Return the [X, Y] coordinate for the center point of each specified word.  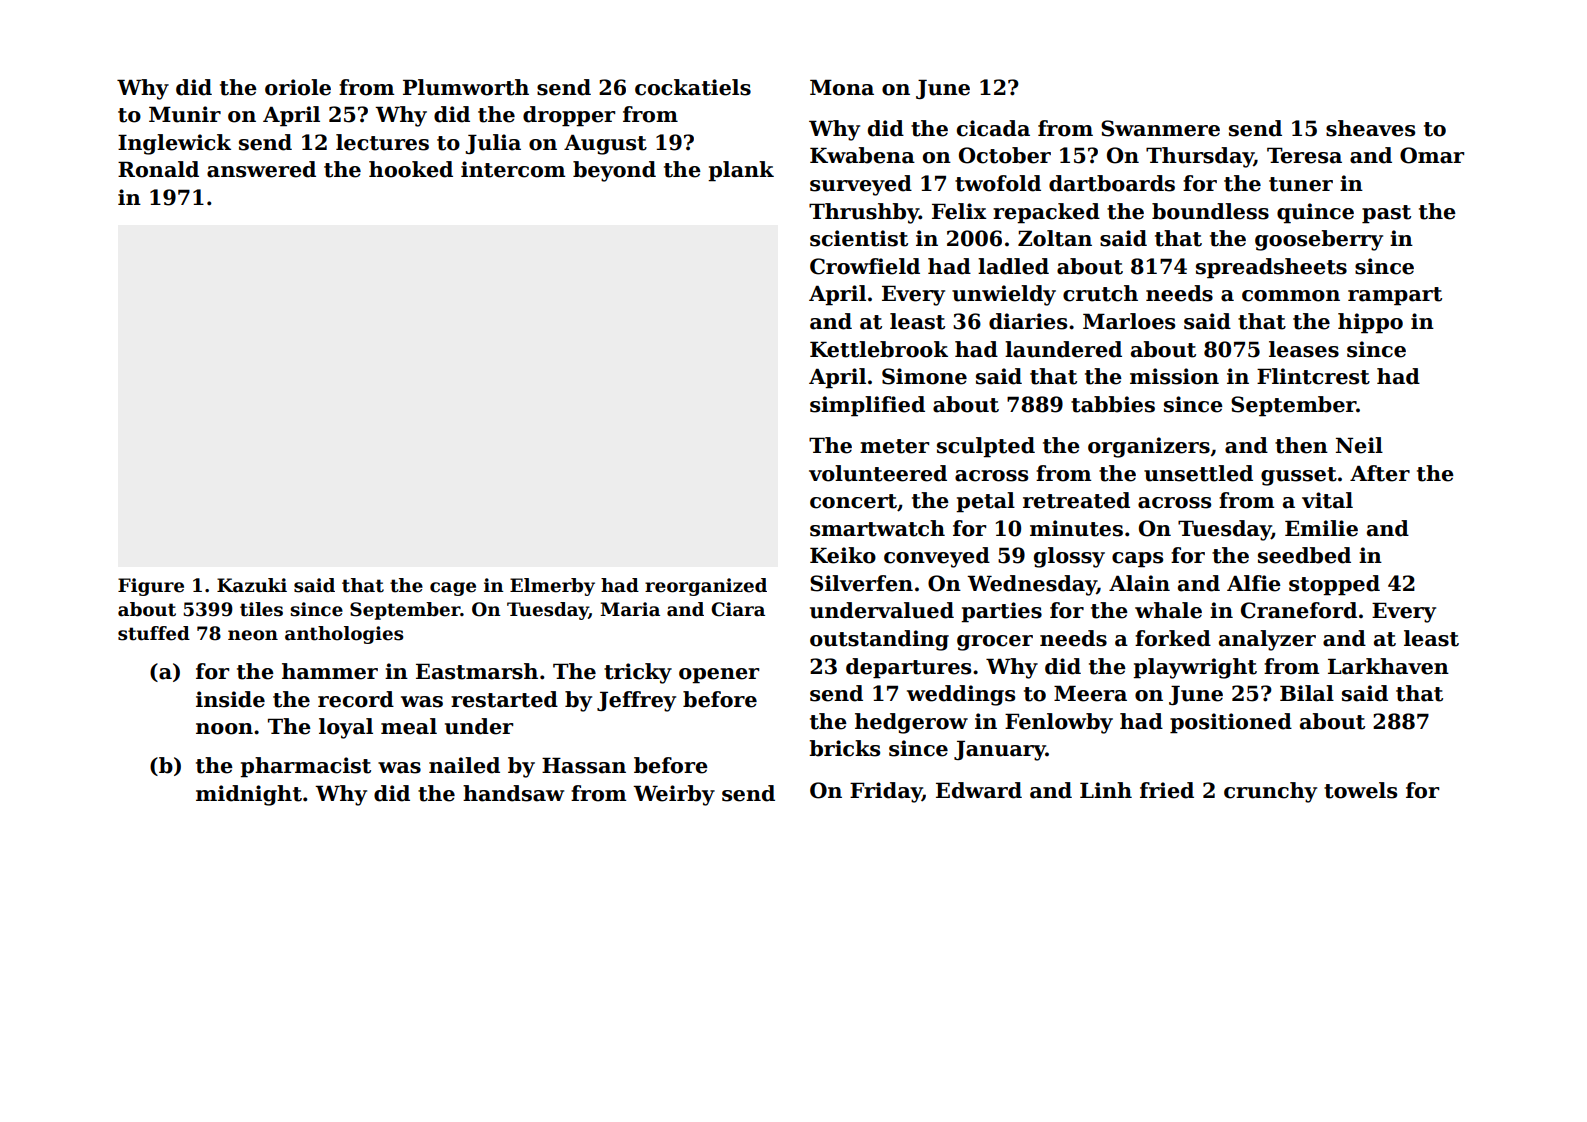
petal [985, 502]
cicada [993, 128]
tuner [1301, 184]
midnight [249, 795]
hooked [411, 169]
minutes [1076, 528]
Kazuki [252, 585]
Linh [1106, 790]
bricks [844, 748]
